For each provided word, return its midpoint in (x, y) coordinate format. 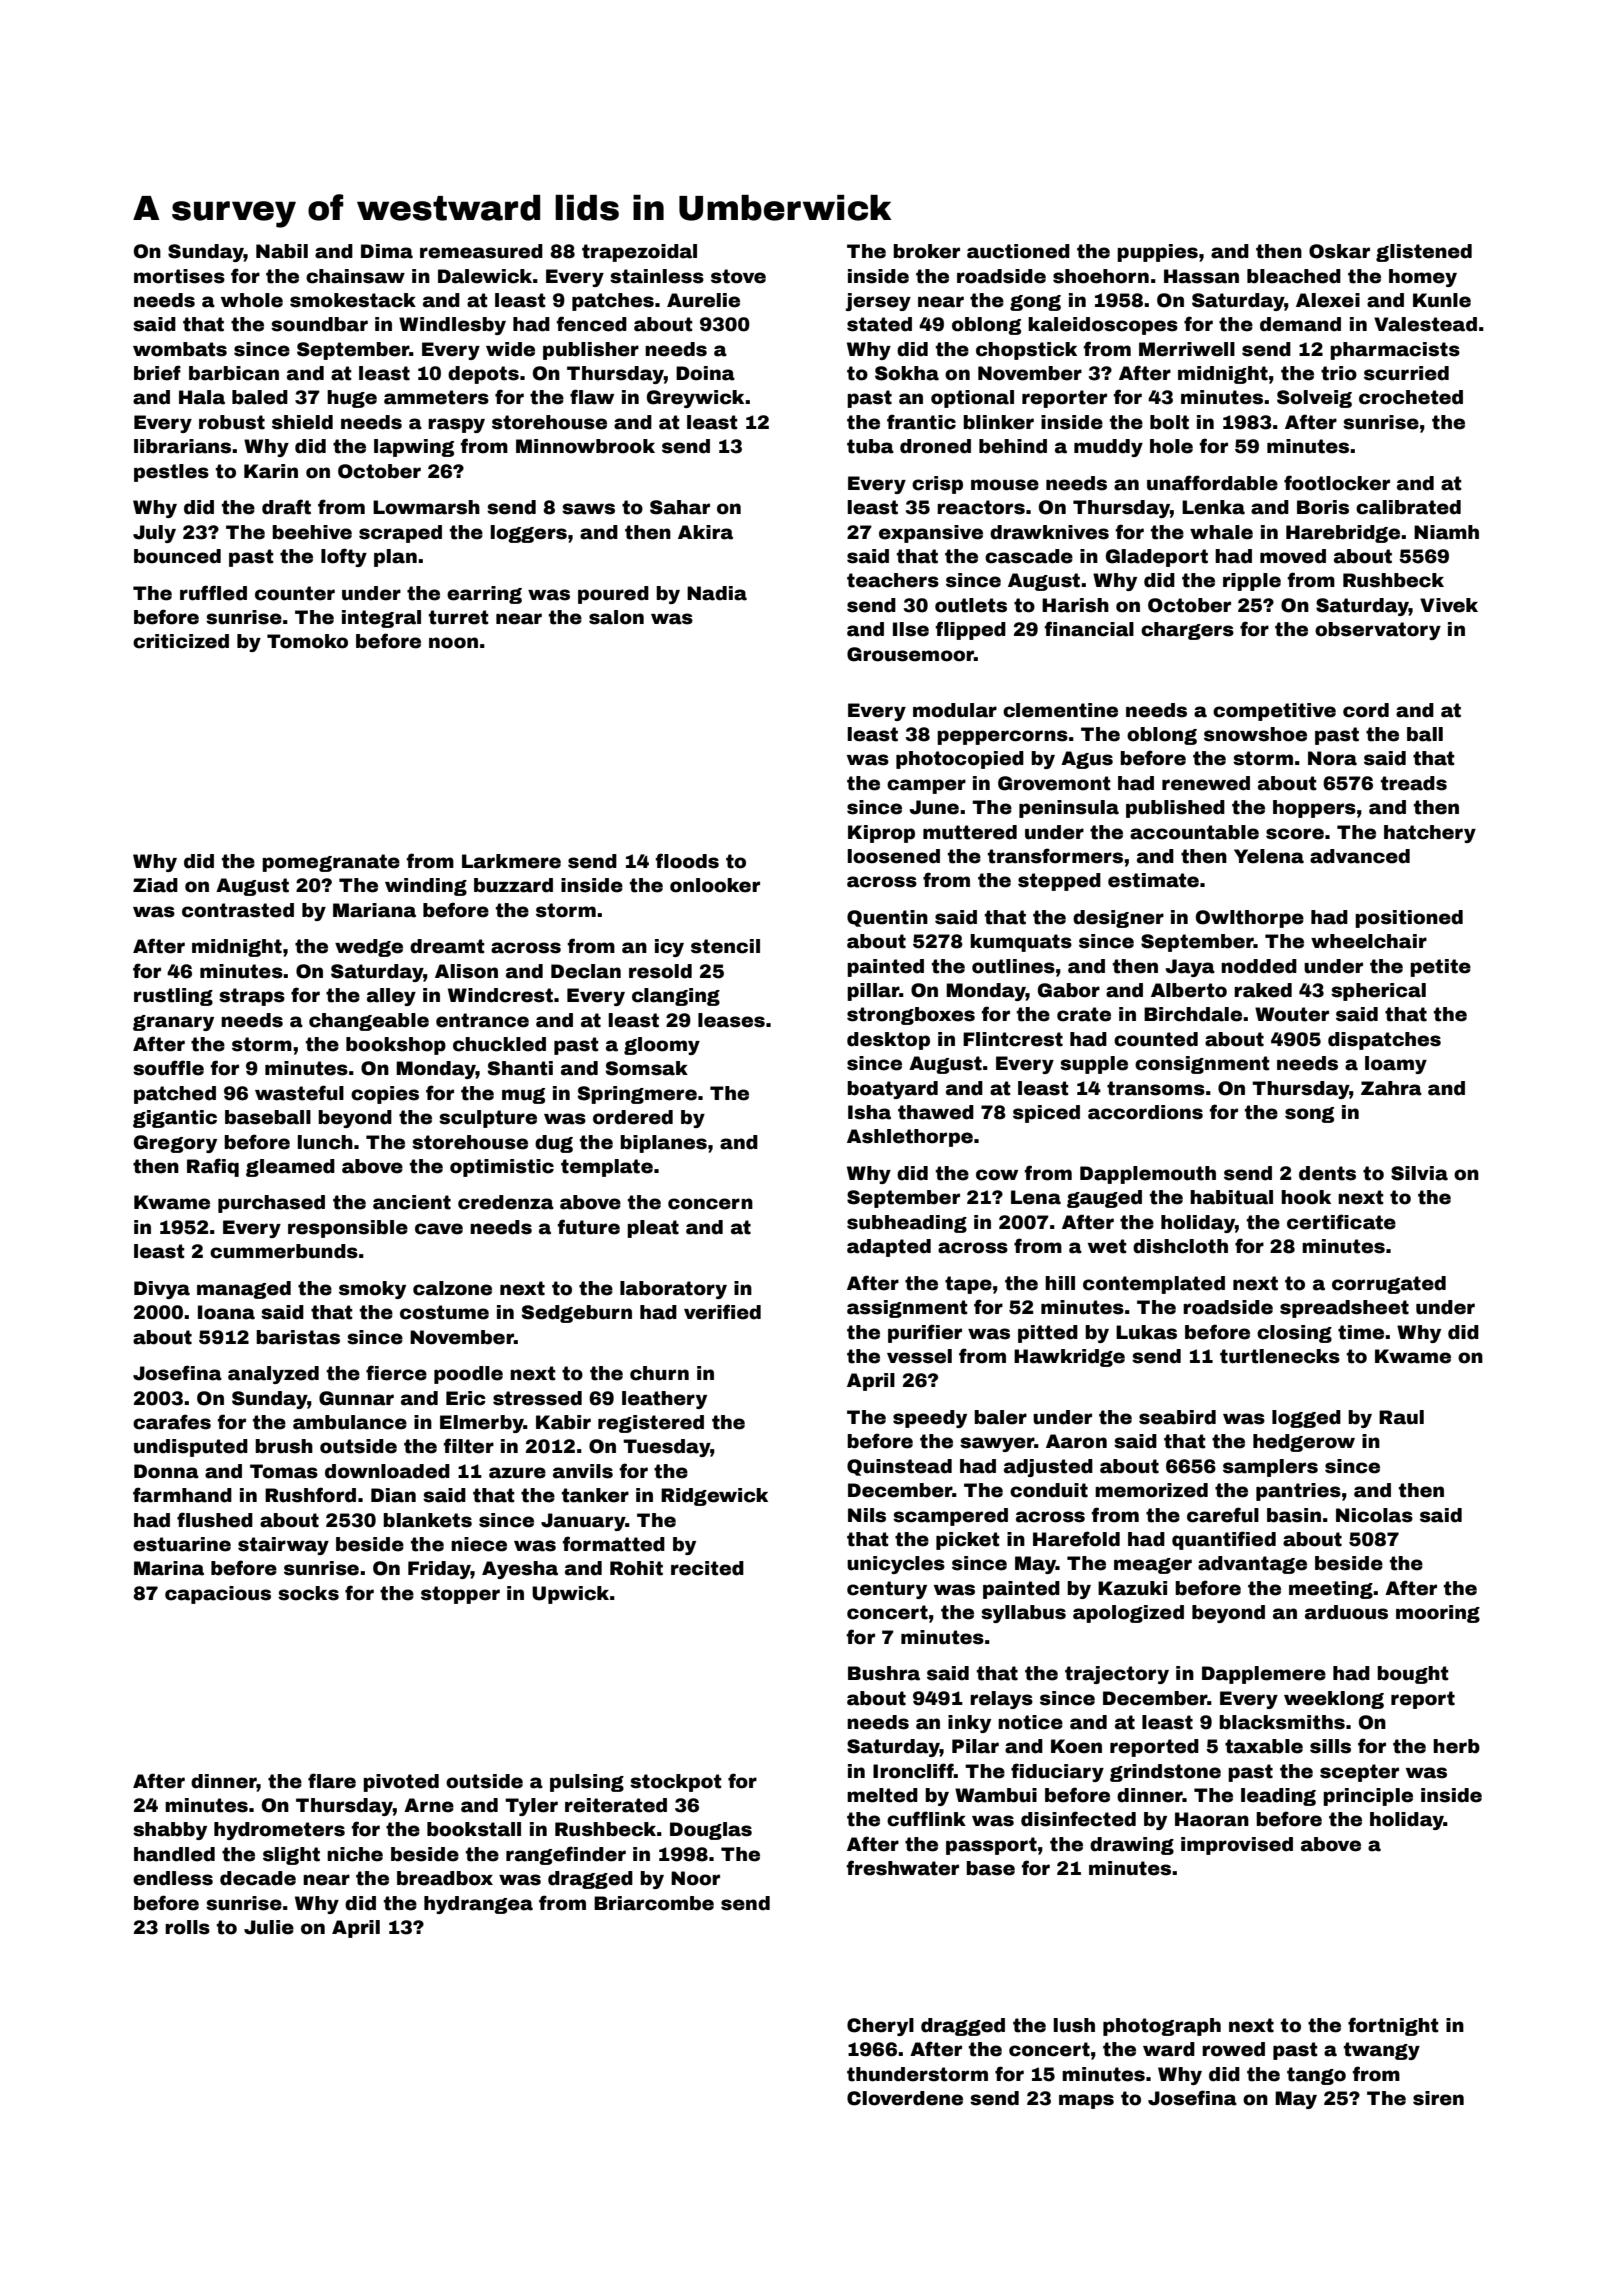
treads (1413, 783)
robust (232, 422)
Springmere (637, 1095)
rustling (173, 997)
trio (1339, 373)
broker (926, 251)
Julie (269, 1927)
